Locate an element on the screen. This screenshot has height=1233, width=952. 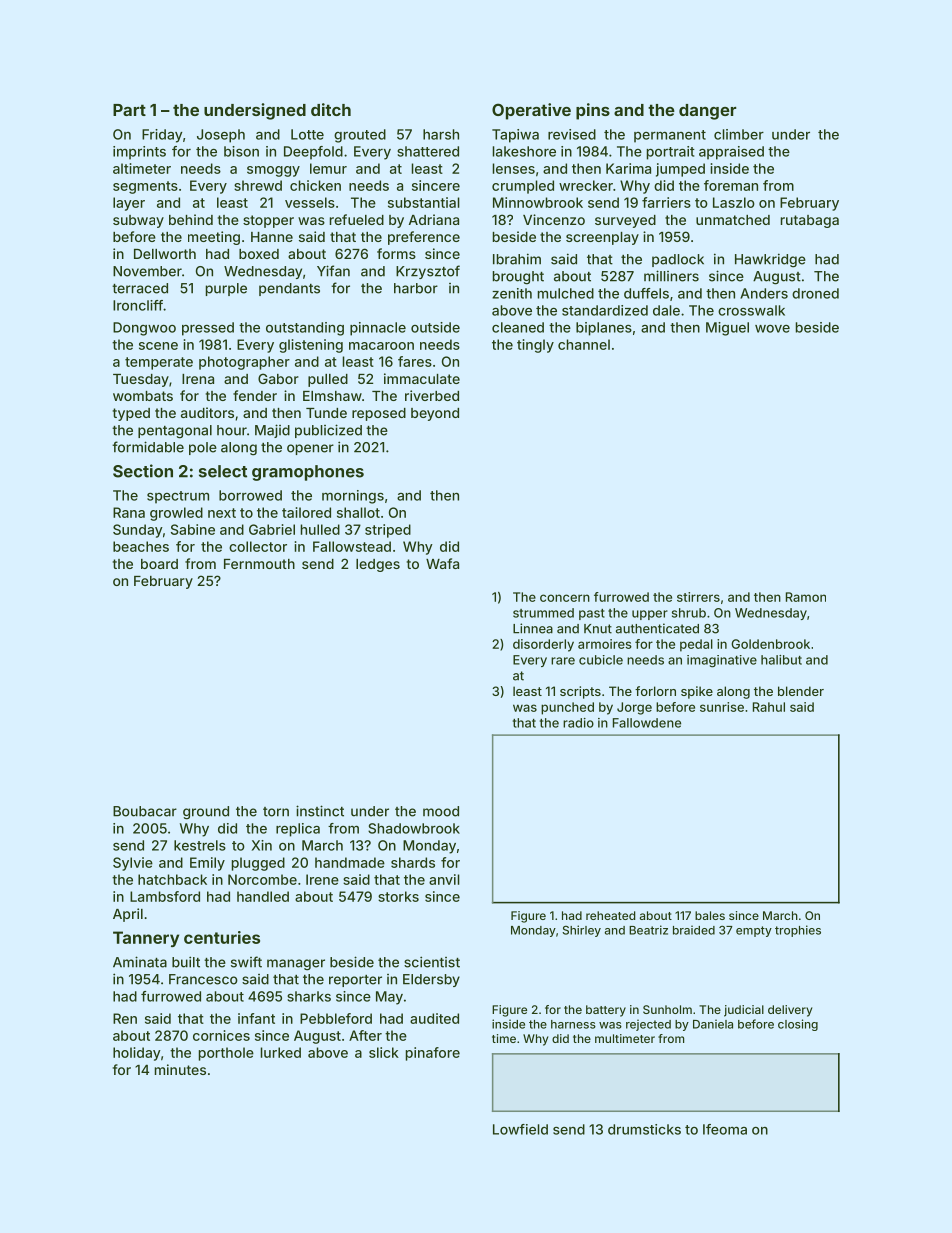
bales is located at coordinates (710, 915).
